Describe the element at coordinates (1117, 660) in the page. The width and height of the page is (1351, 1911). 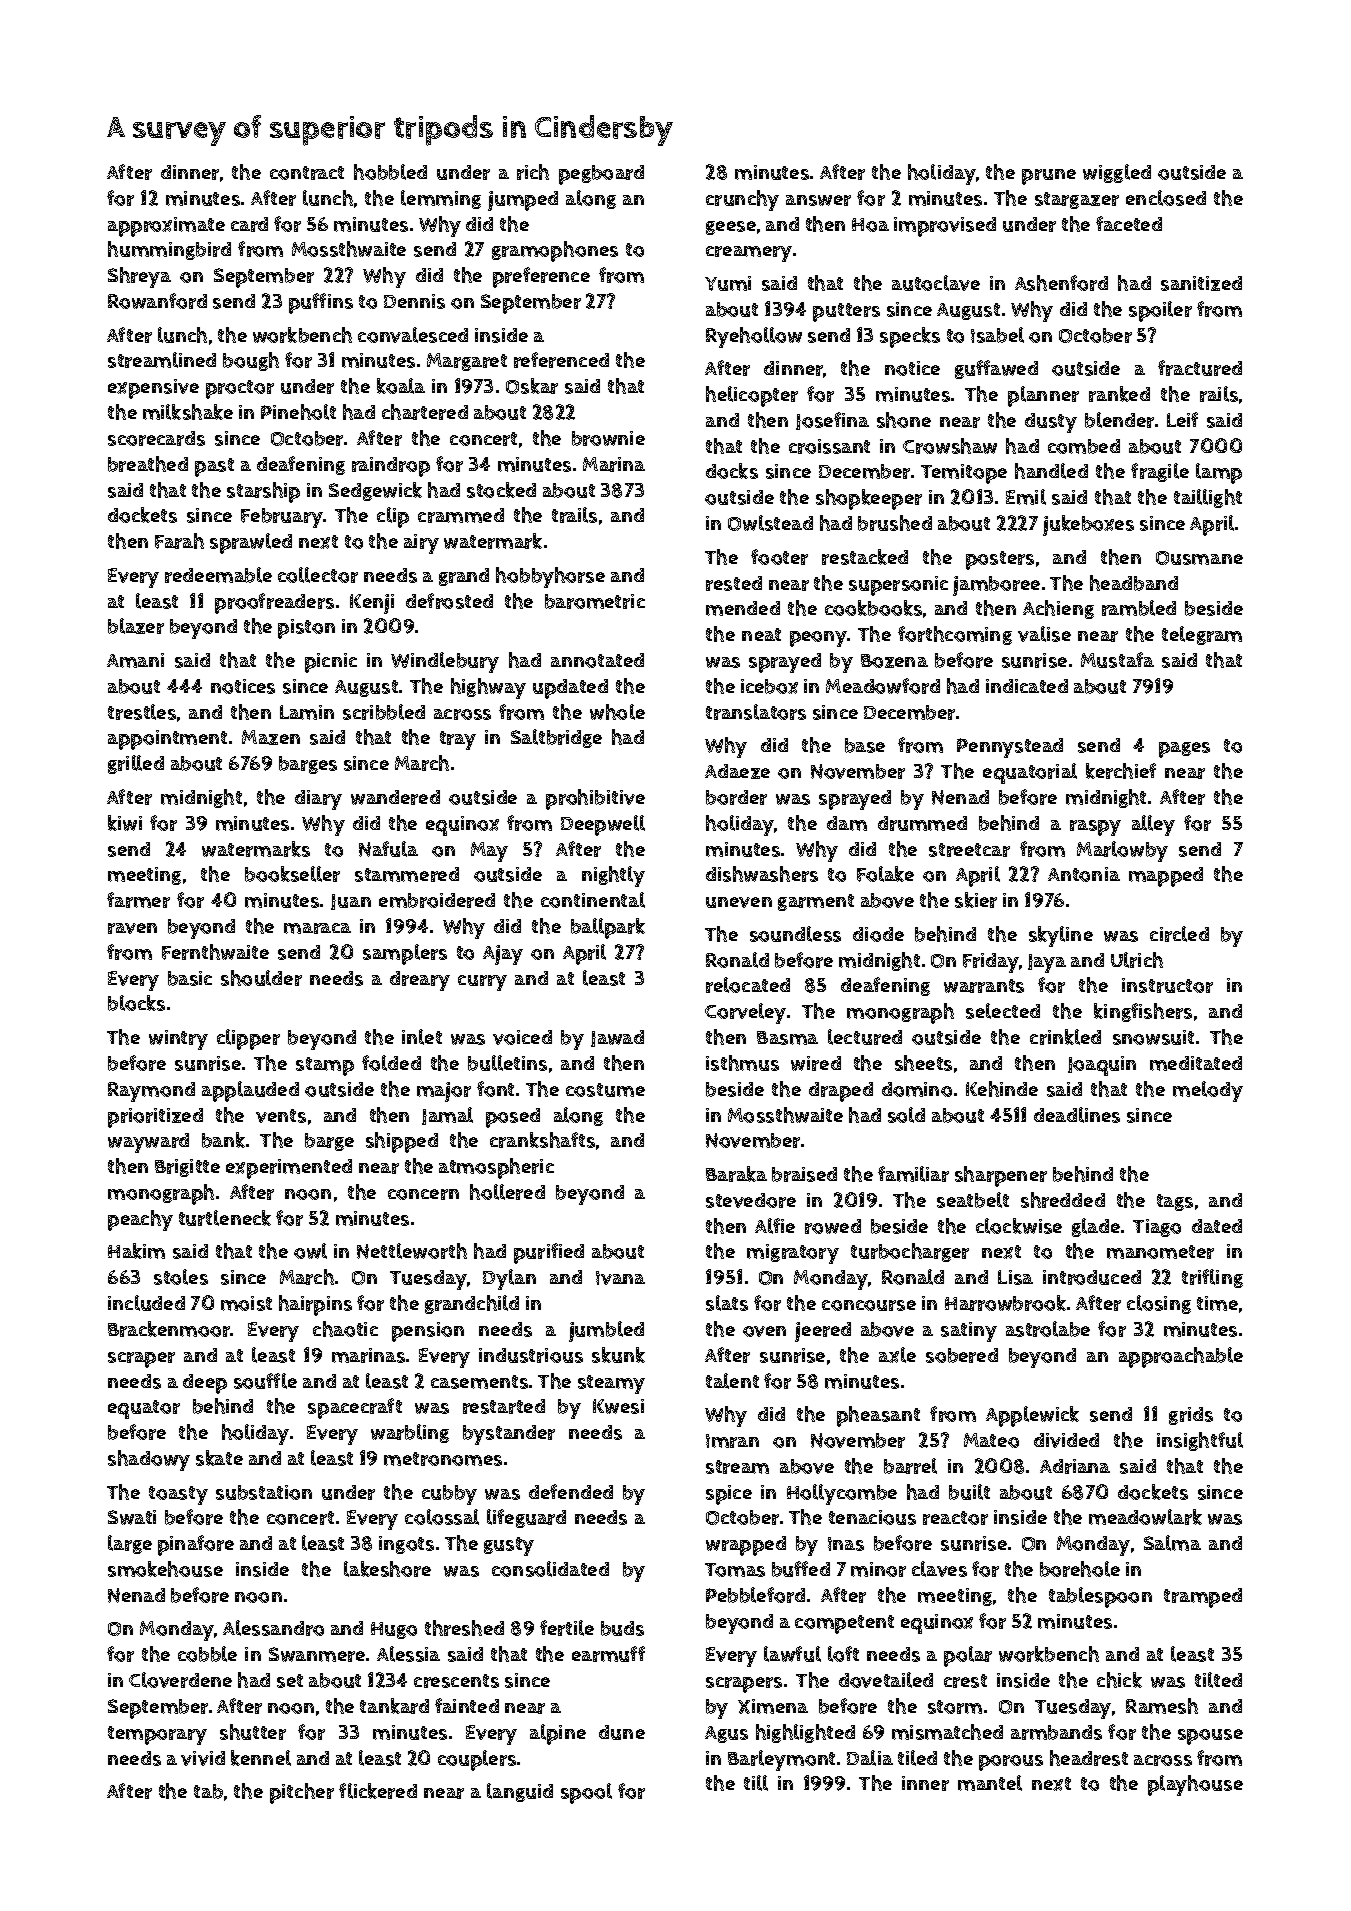
I see `Mustafa` at that location.
